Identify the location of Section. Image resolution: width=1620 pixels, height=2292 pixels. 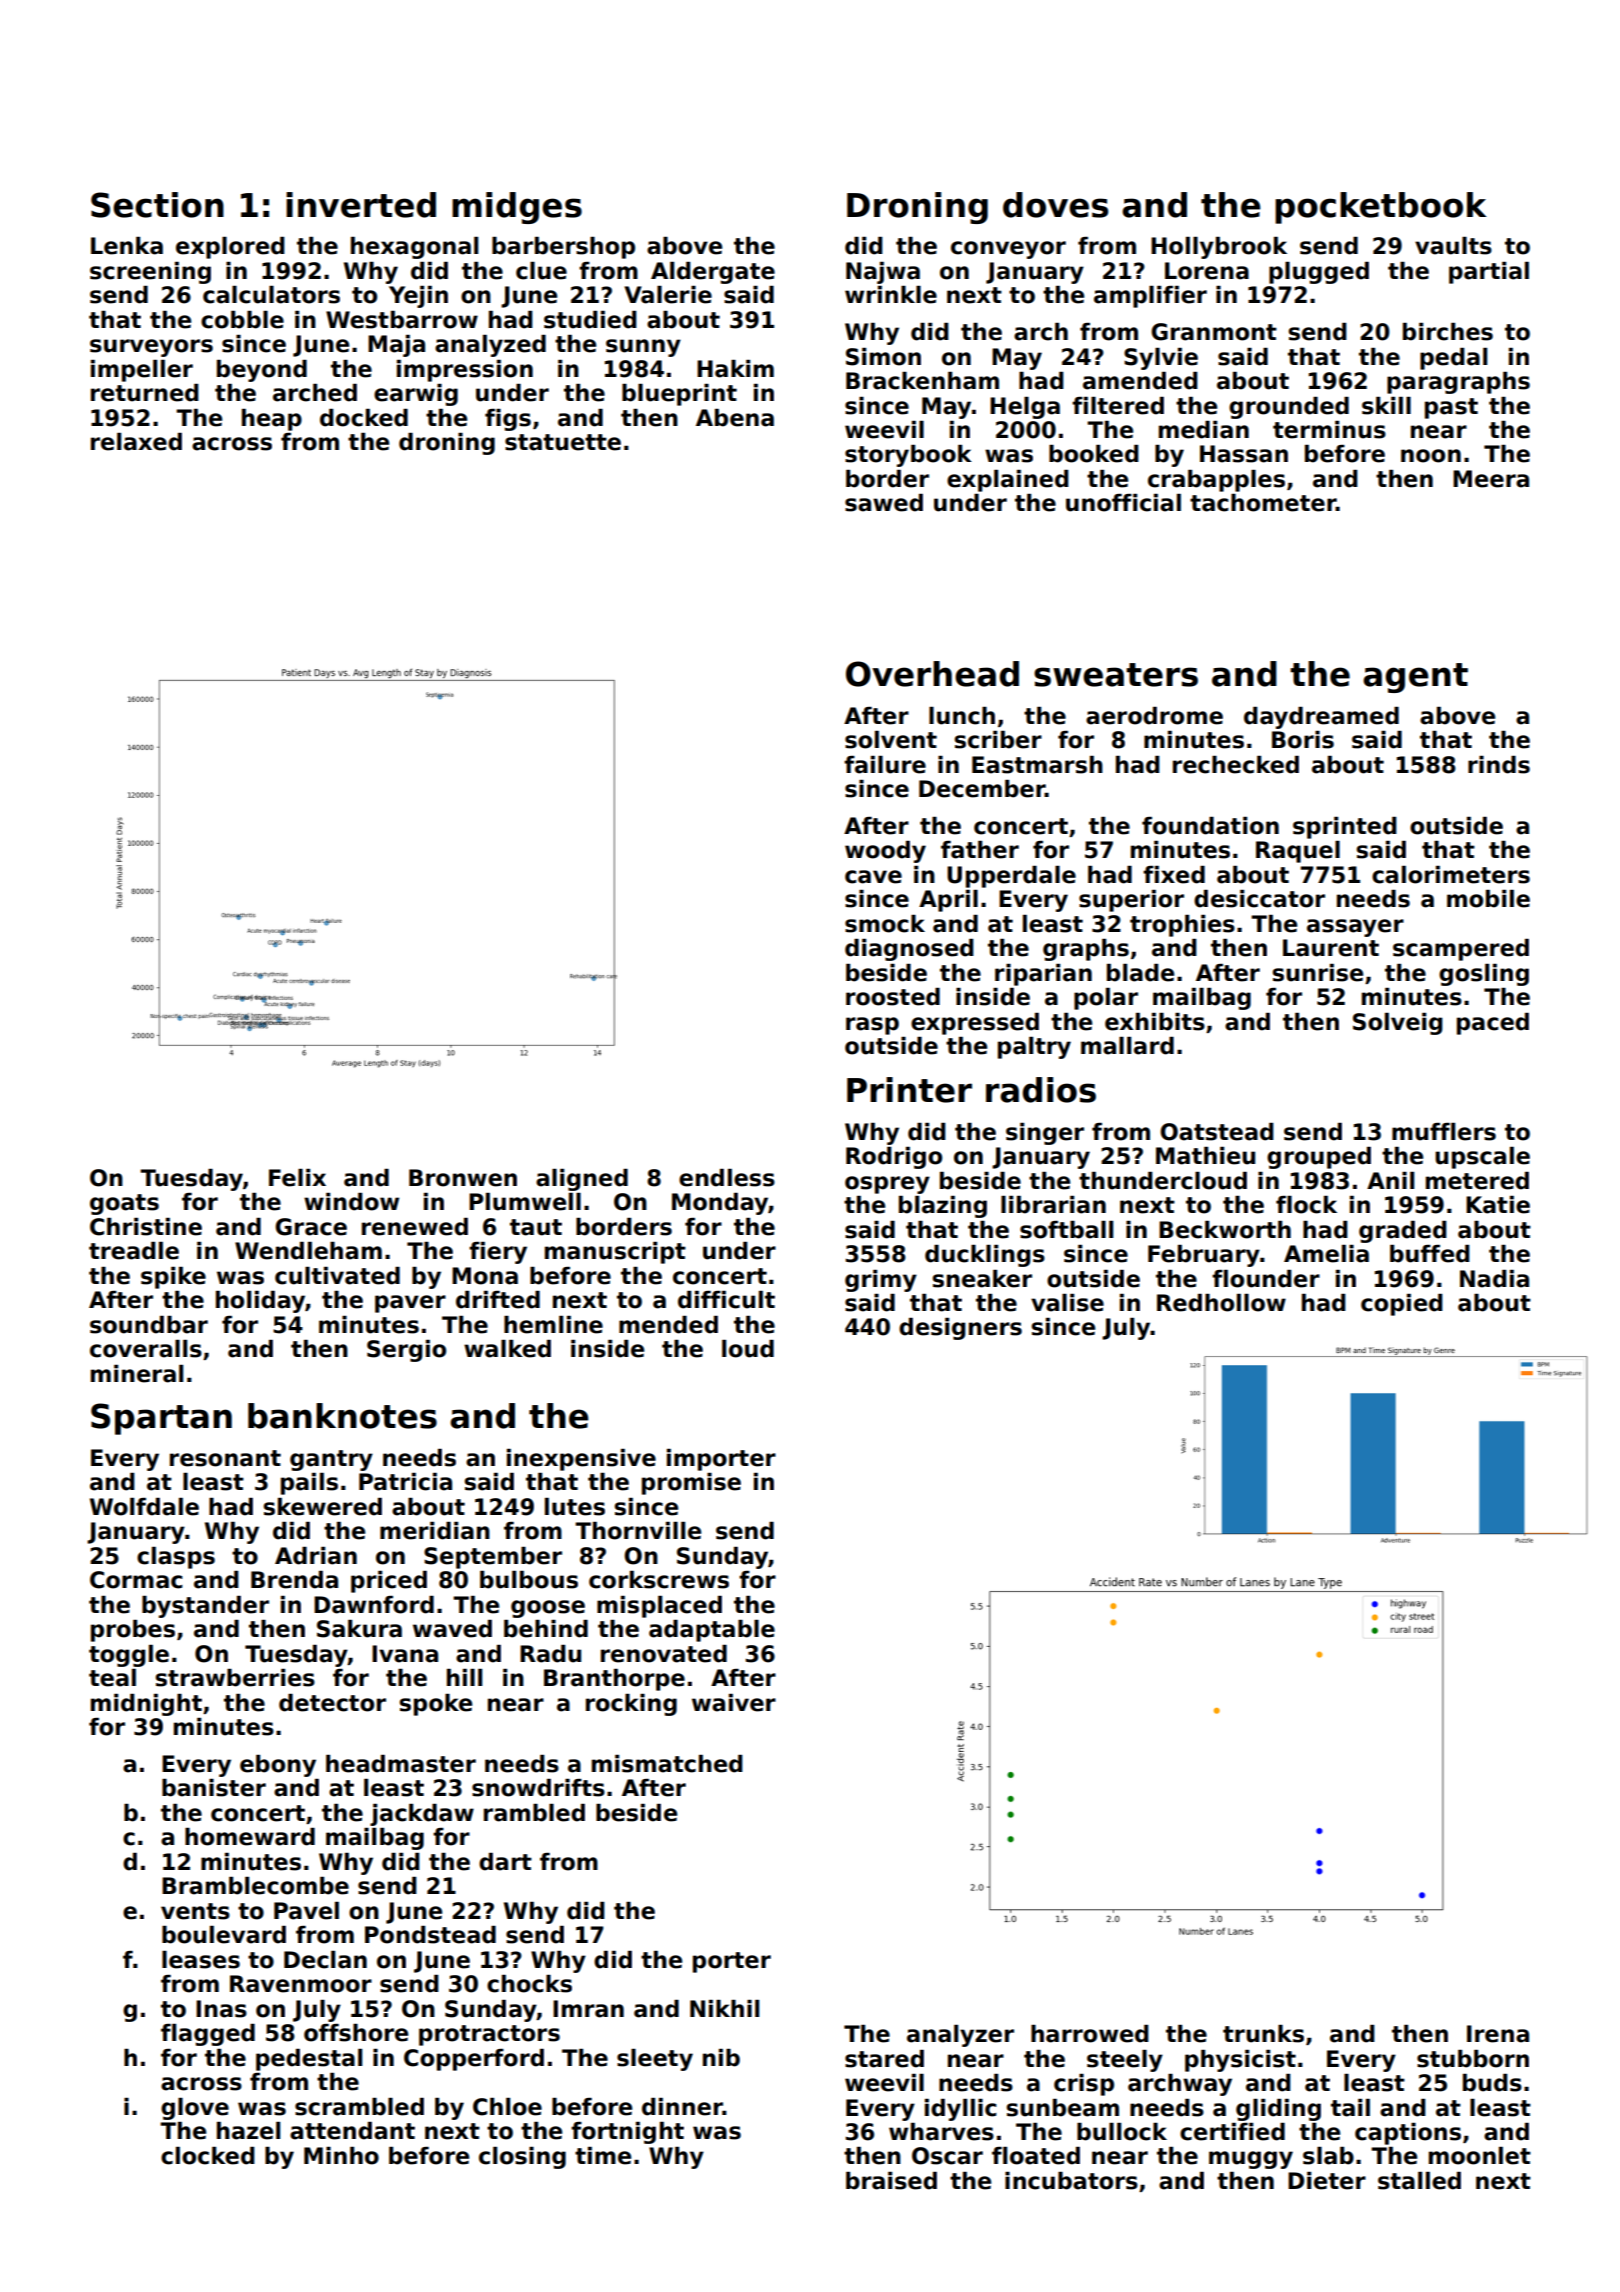
(157, 205).
